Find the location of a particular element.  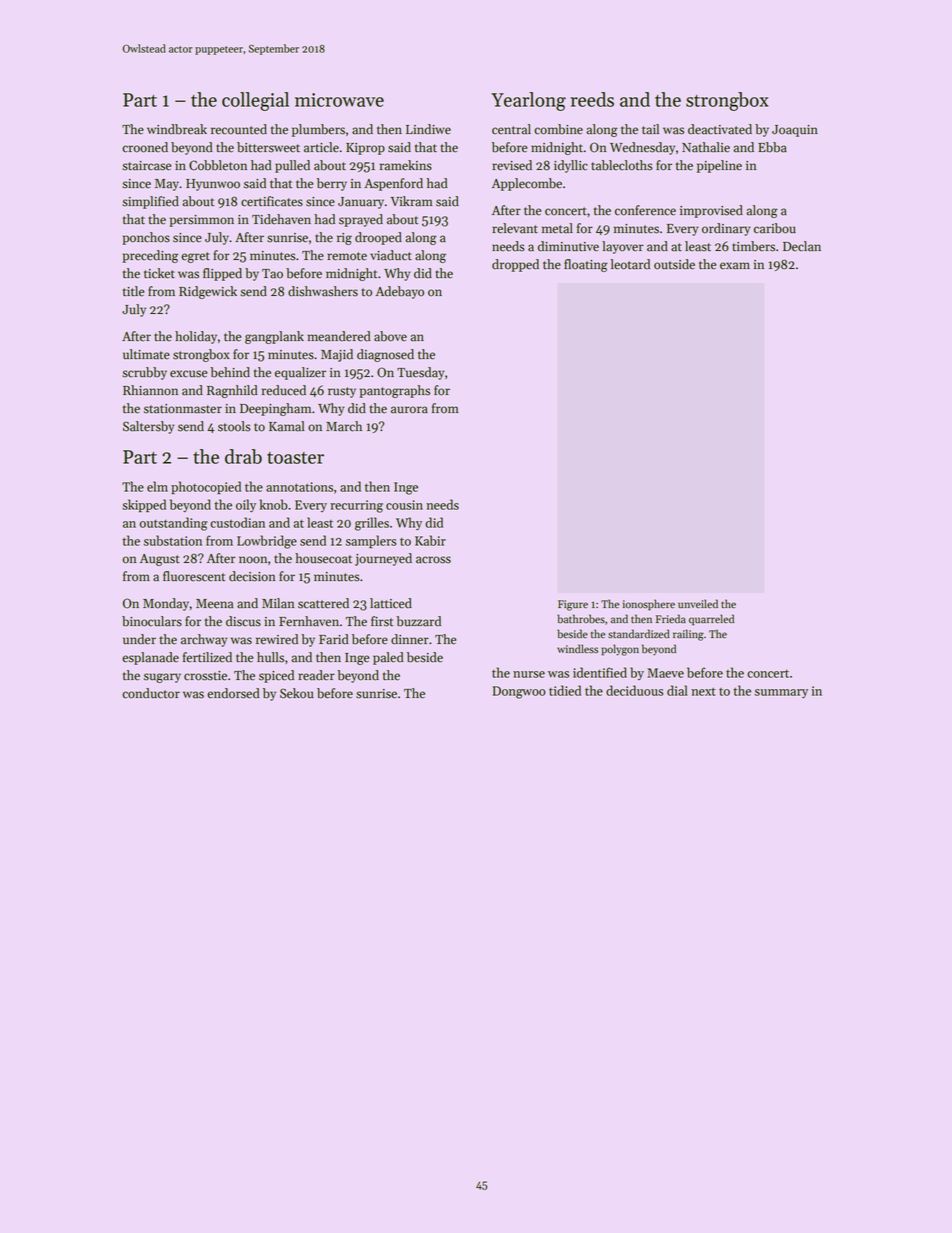

Joaquin is located at coordinates (795, 131).
